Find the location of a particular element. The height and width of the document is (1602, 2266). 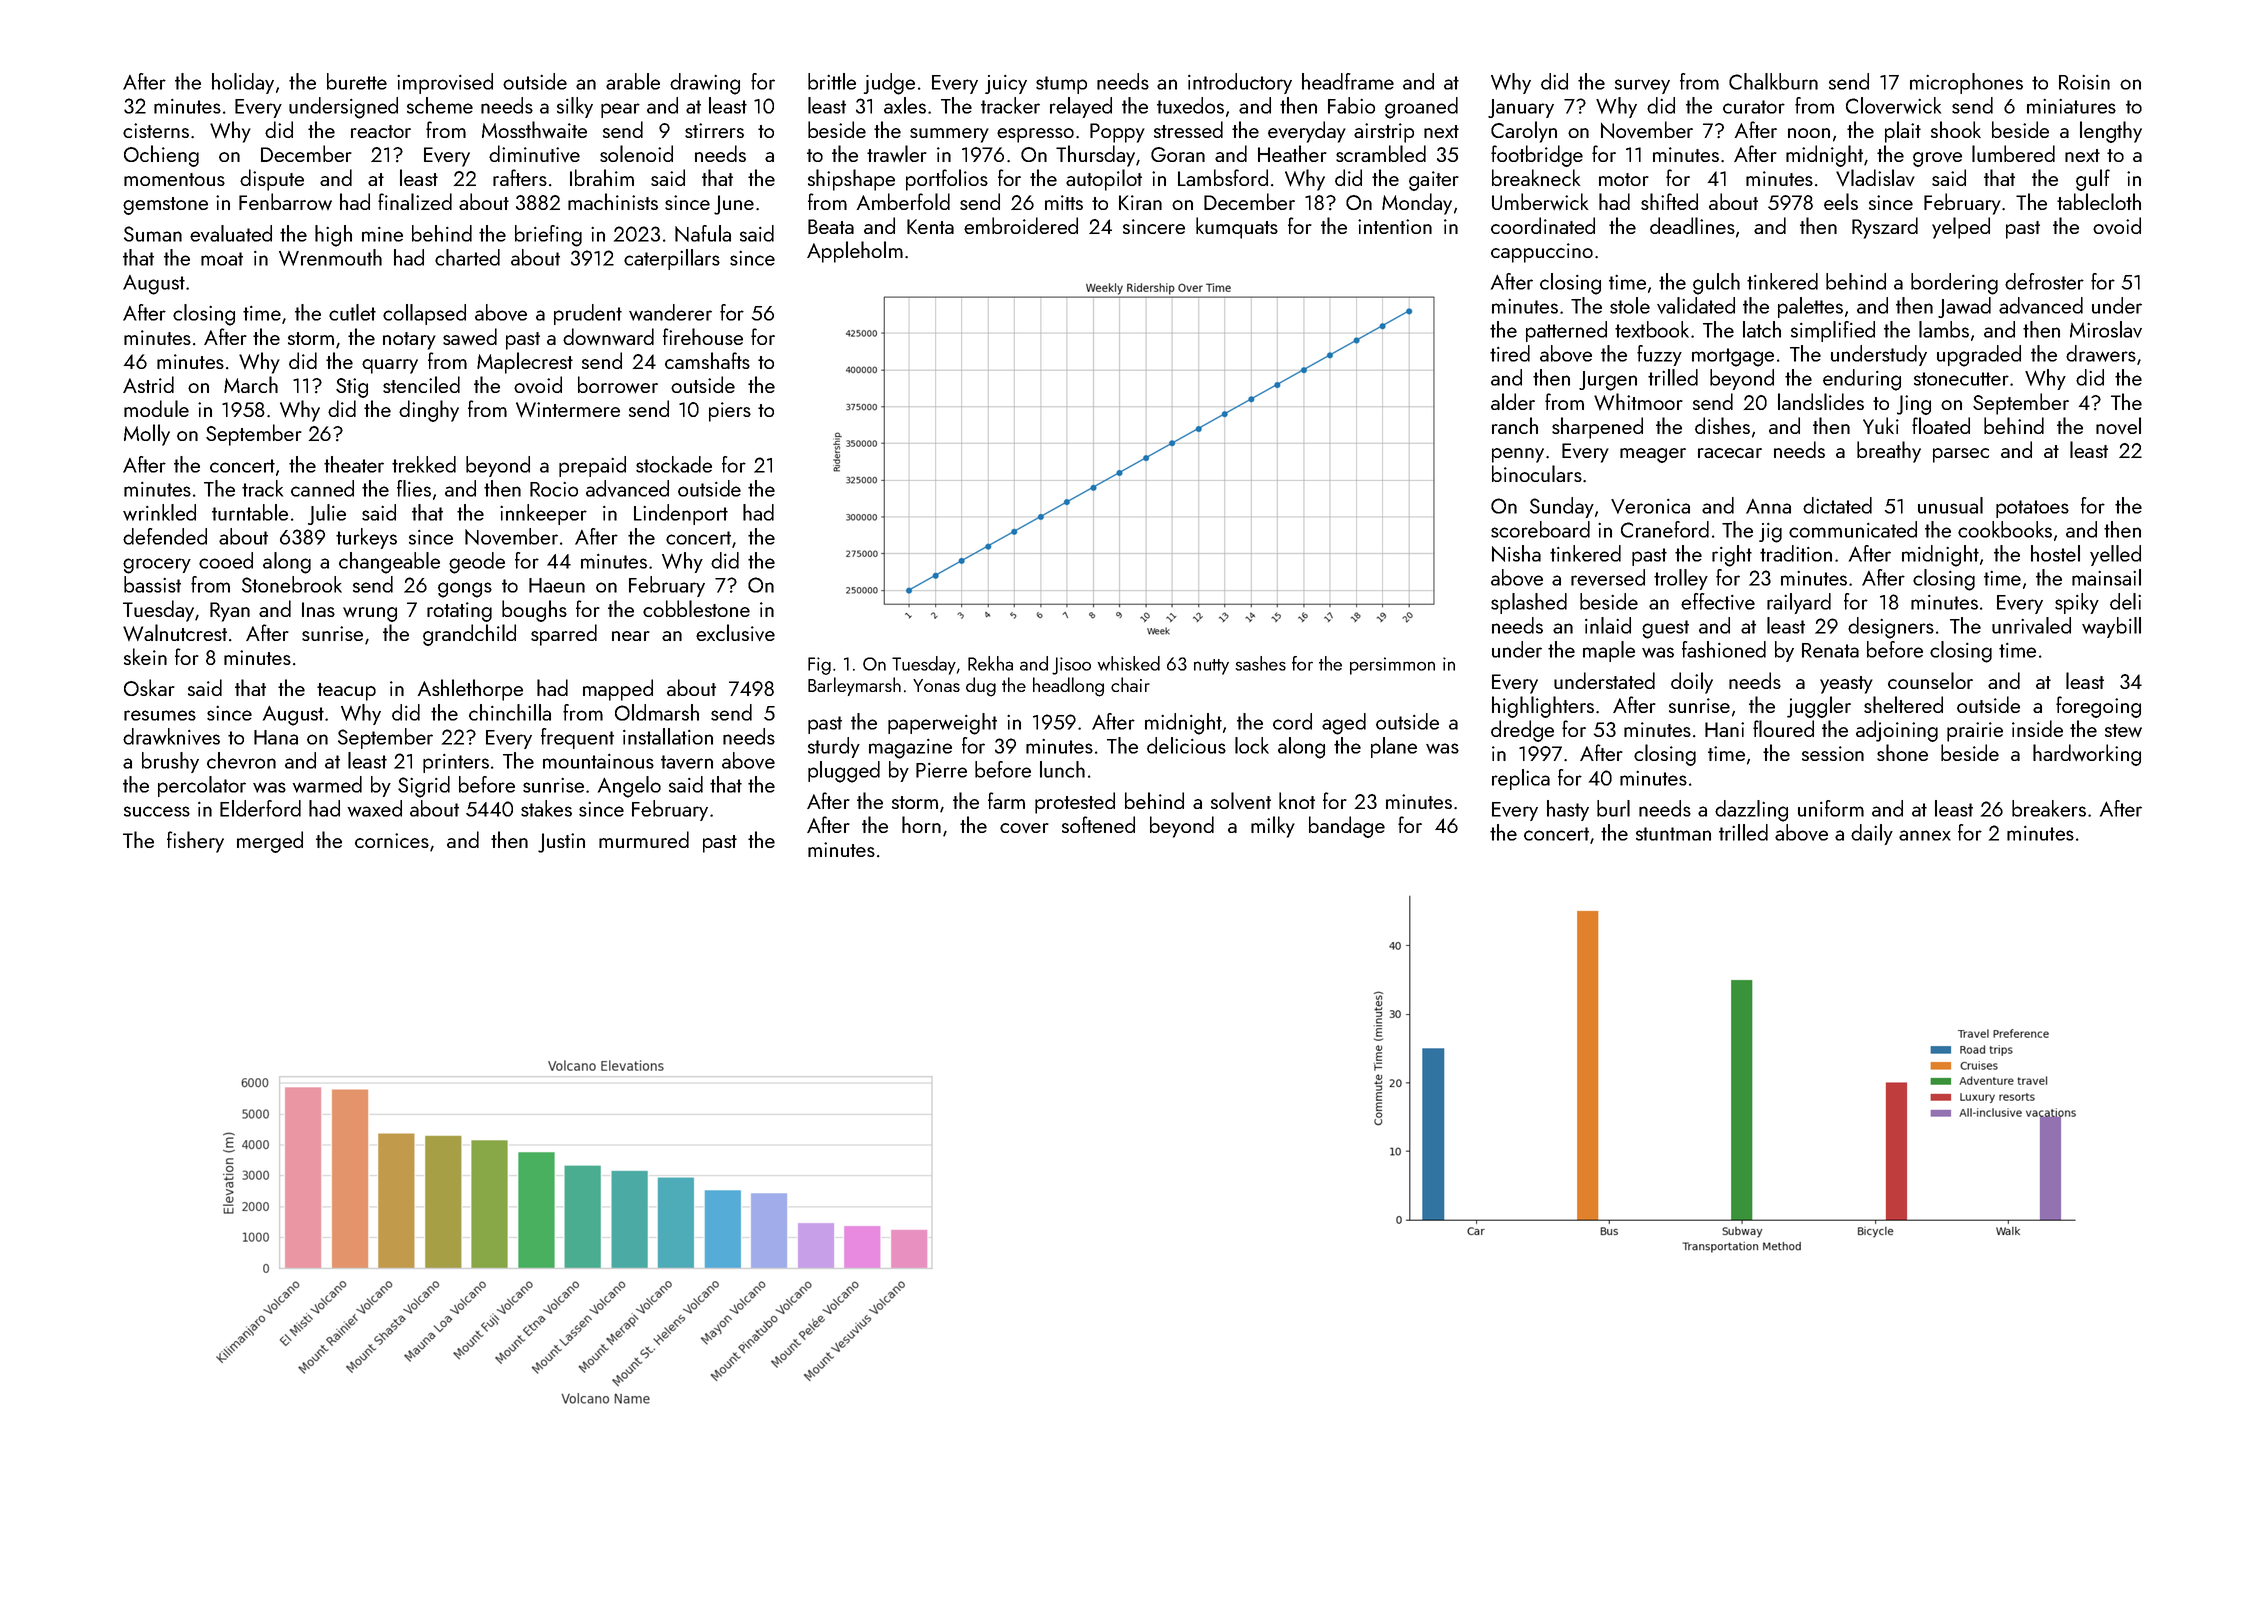

camshafts is located at coordinates (707, 360).
